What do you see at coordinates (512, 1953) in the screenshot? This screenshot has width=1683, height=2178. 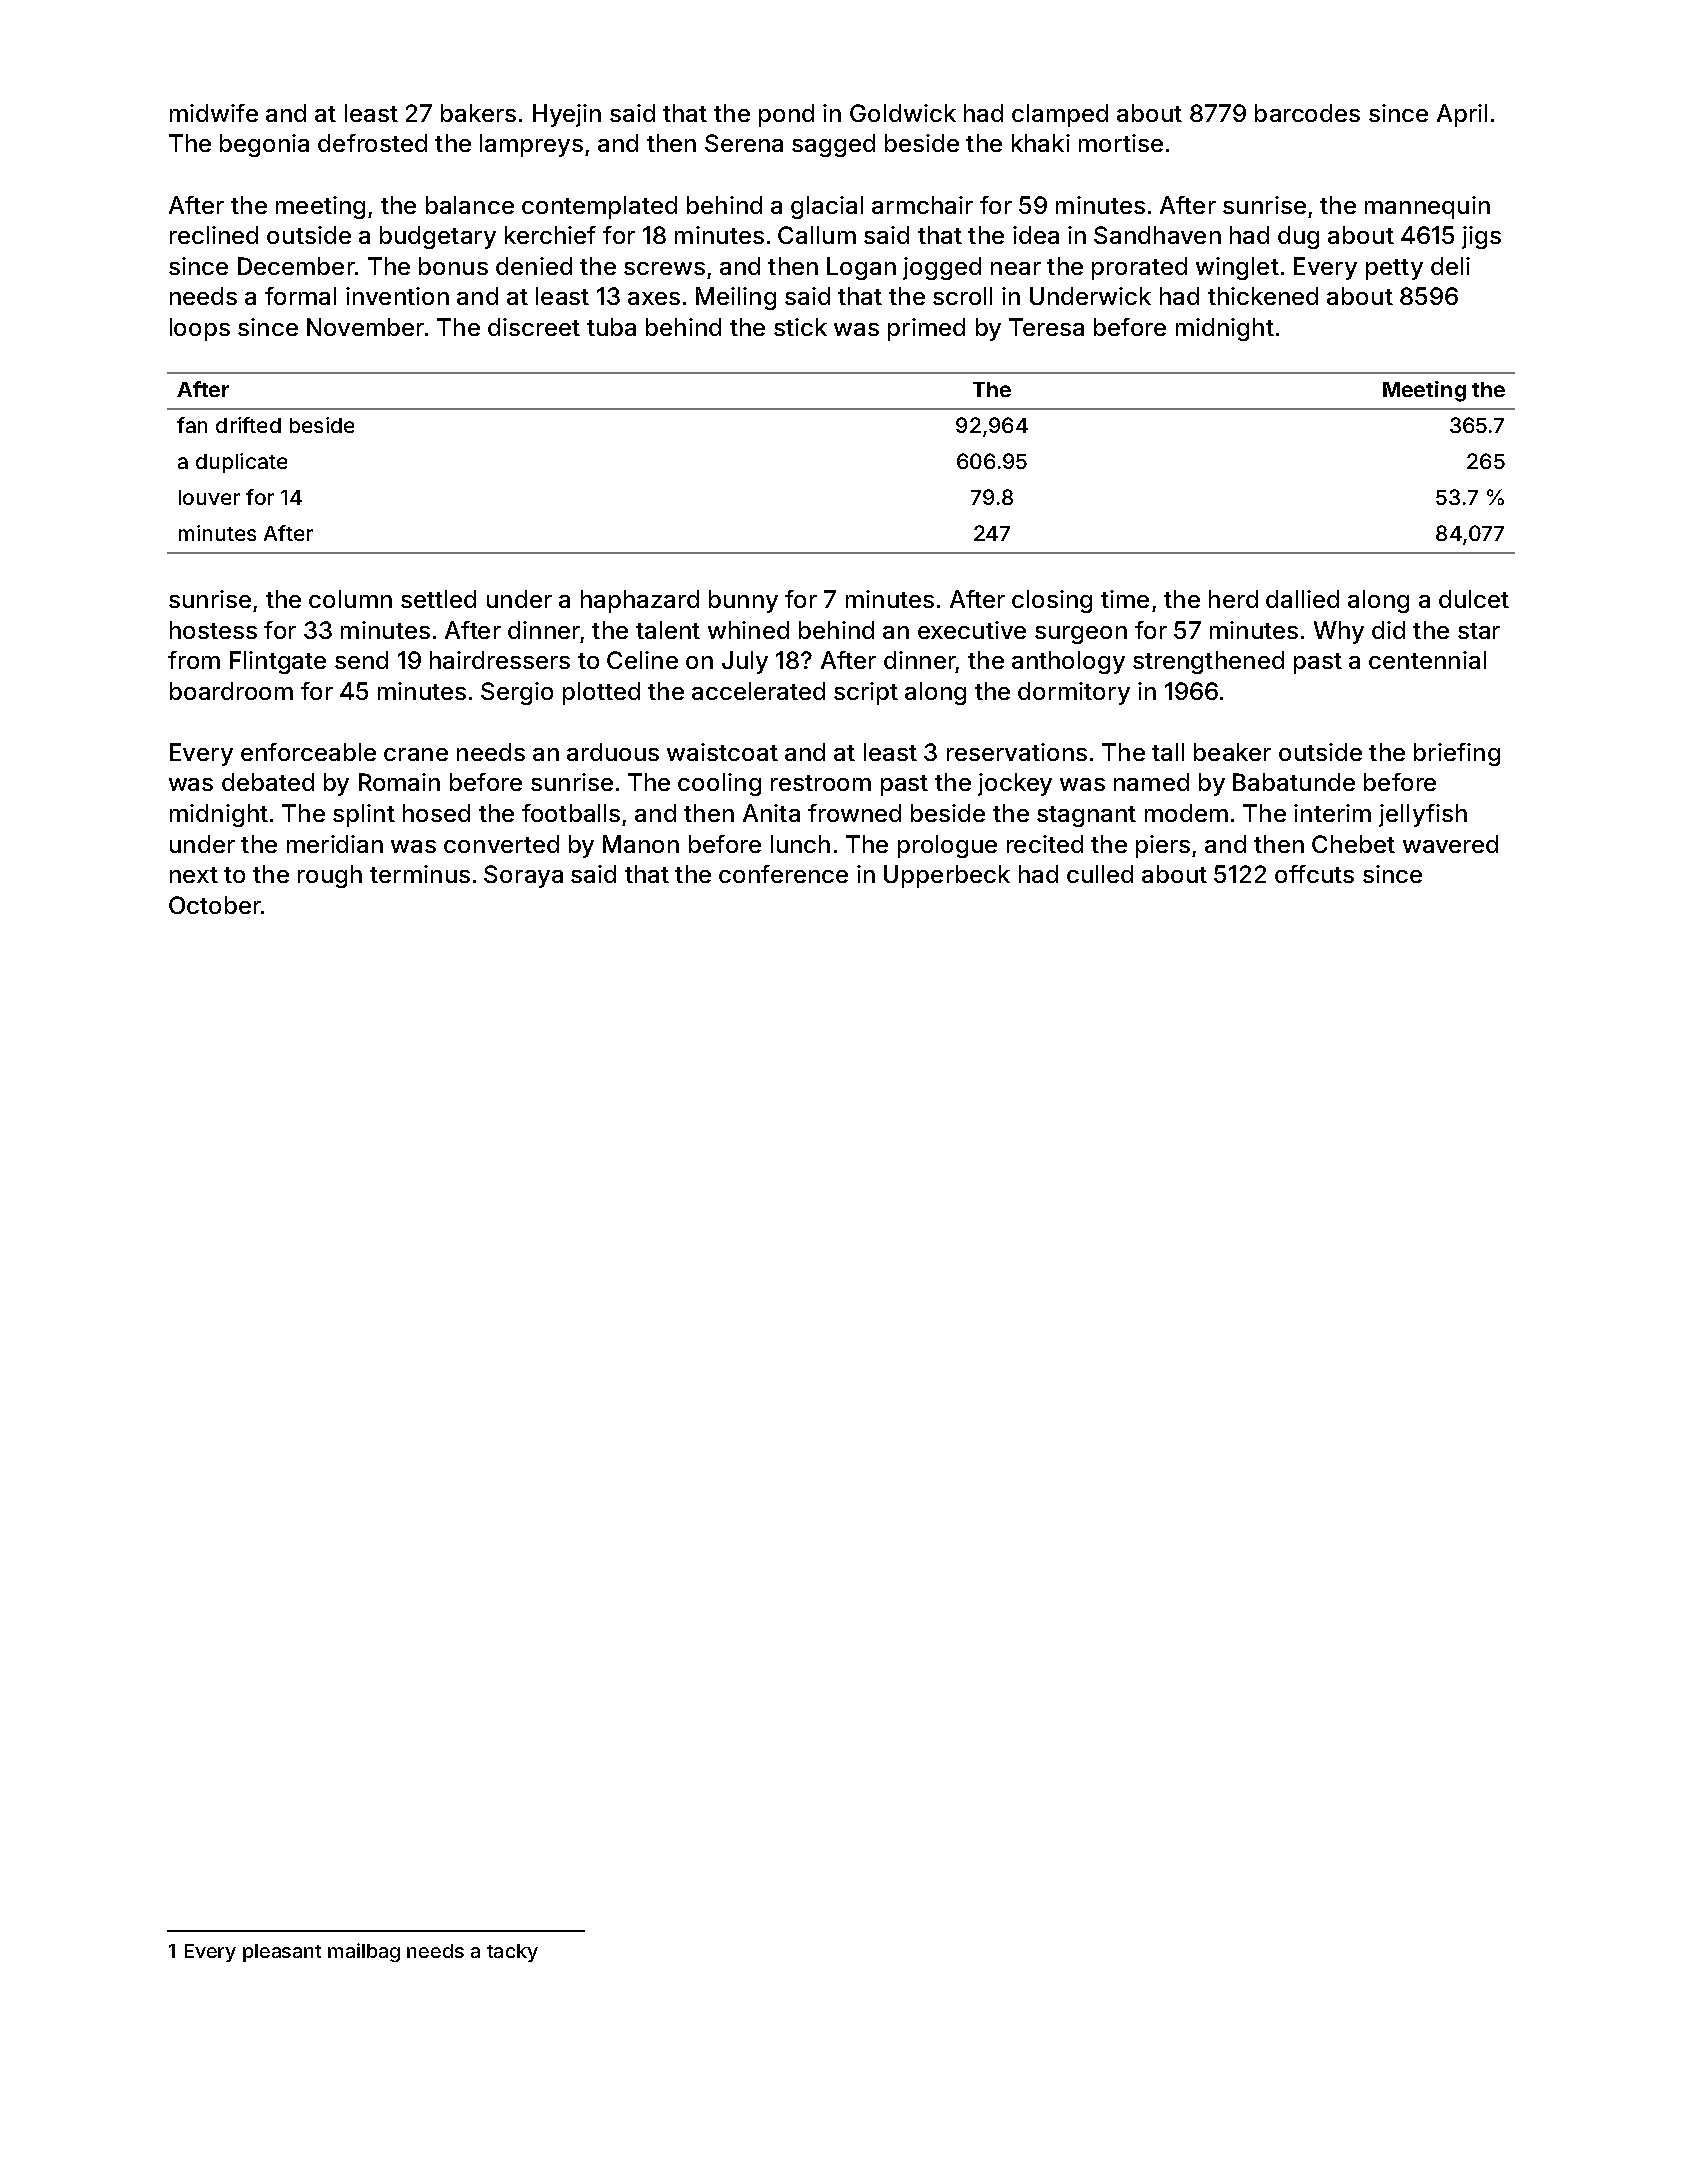 I see `tacky` at bounding box center [512, 1953].
